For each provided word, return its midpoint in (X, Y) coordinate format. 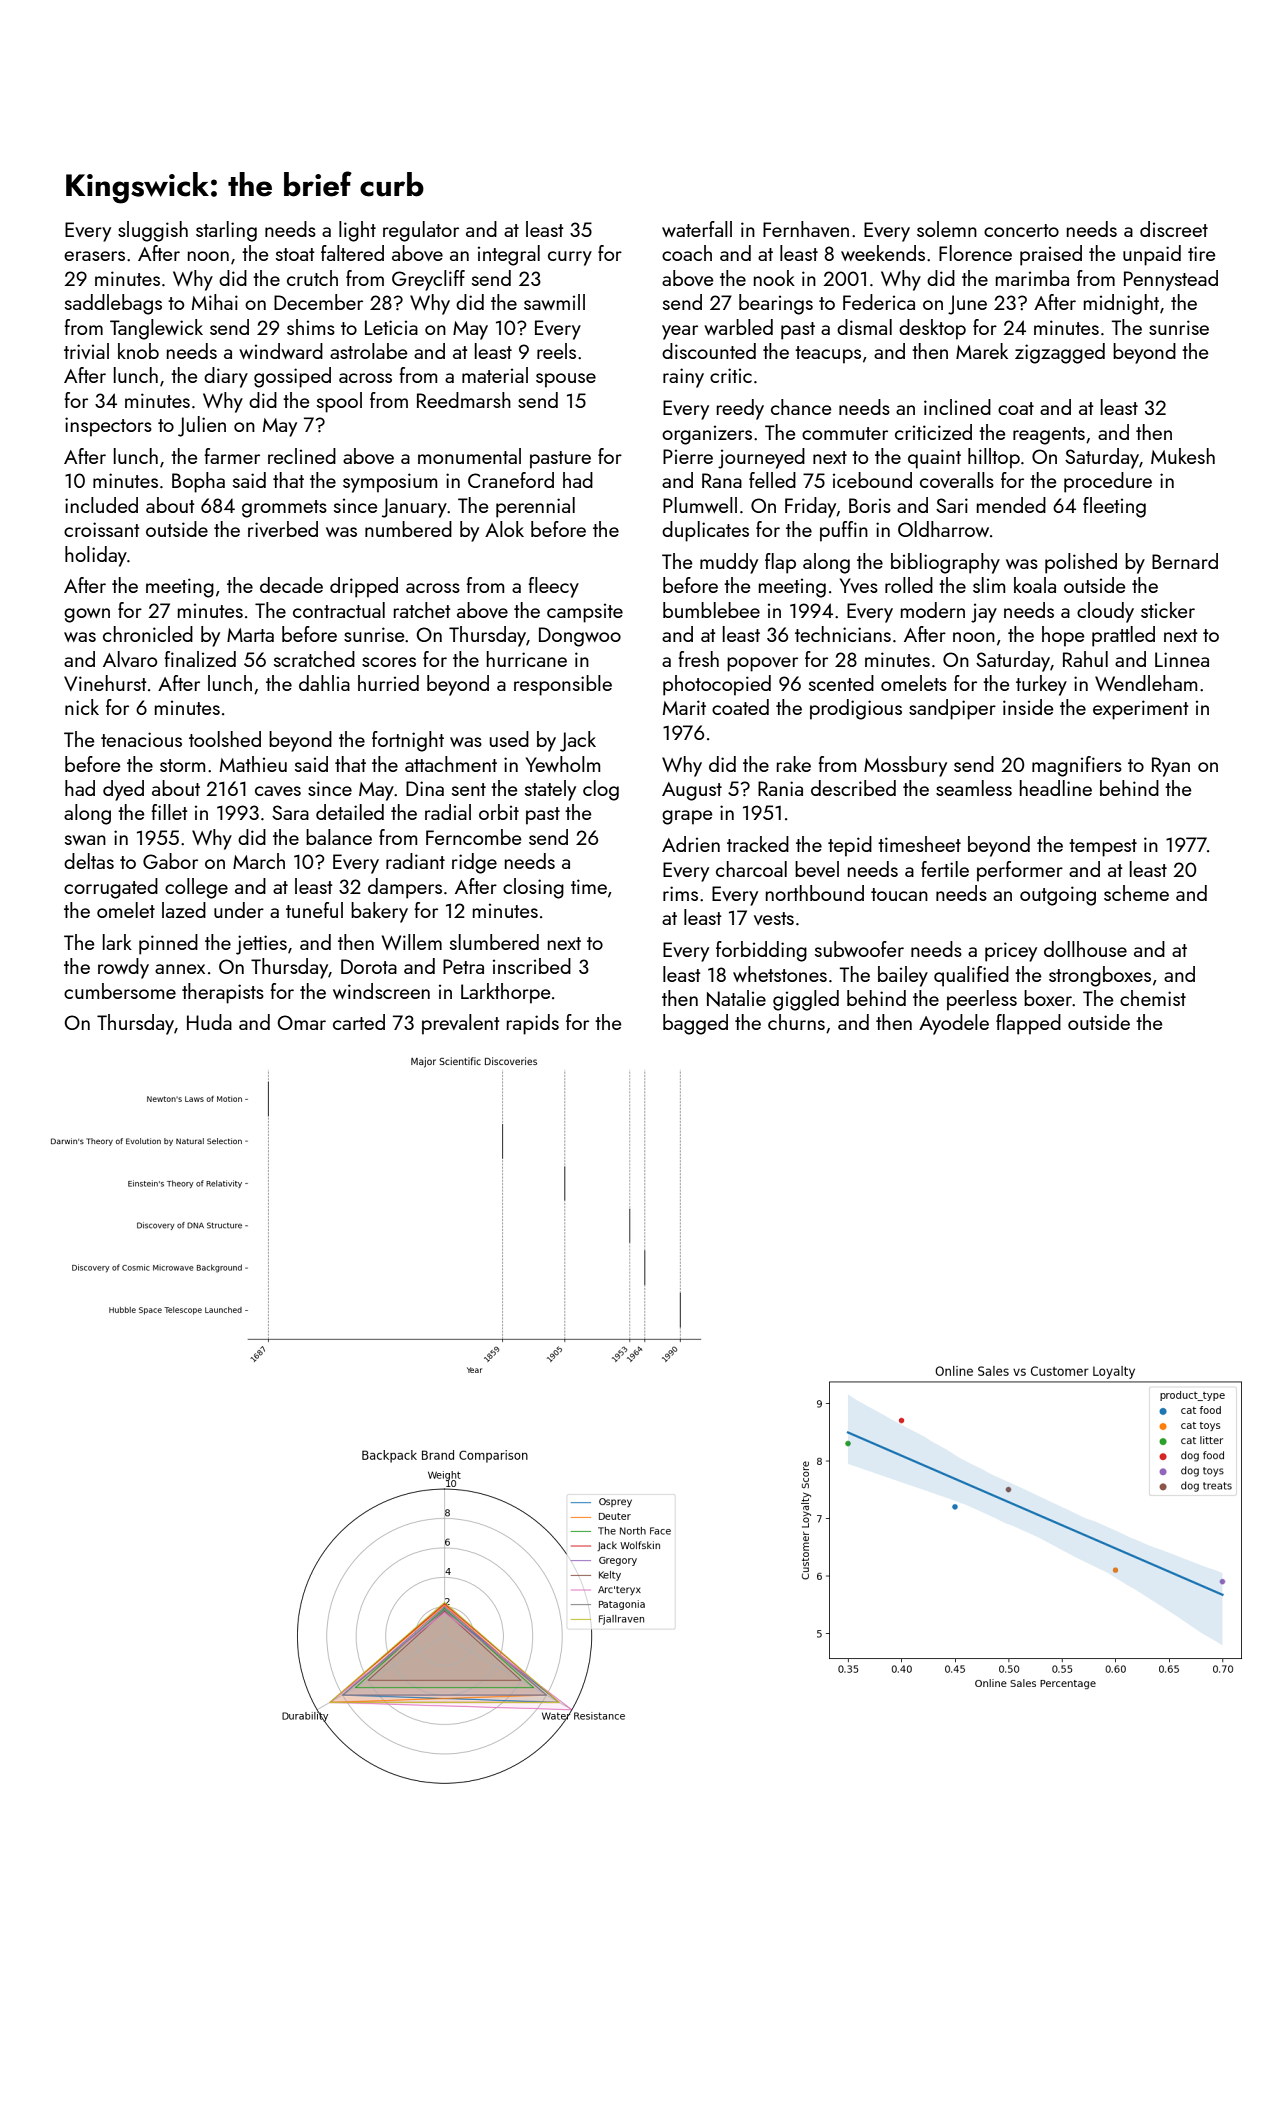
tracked (758, 844)
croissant (102, 529)
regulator (421, 231)
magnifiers (1077, 766)
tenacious (141, 739)
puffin (844, 531)
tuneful (314, 910)
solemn (947, 229)
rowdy (123, 968)
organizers (707, 435)
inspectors (108, 427)
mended (1011, 505)
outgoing (1058, 896)
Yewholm (563, 764)
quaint (934, 459)
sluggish (153, 231)
